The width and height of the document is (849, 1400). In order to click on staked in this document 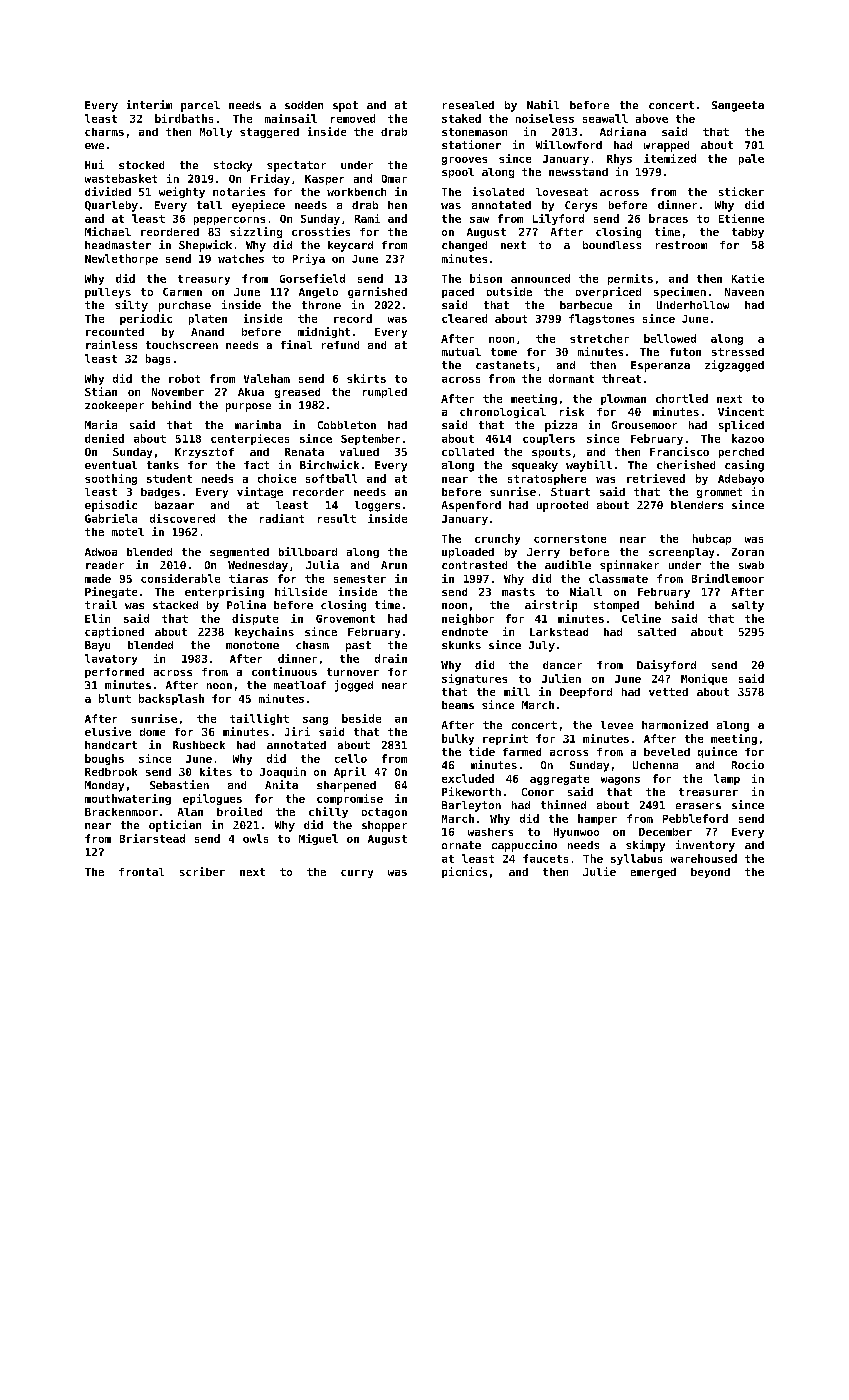, I will do `click(461, 118)`.
